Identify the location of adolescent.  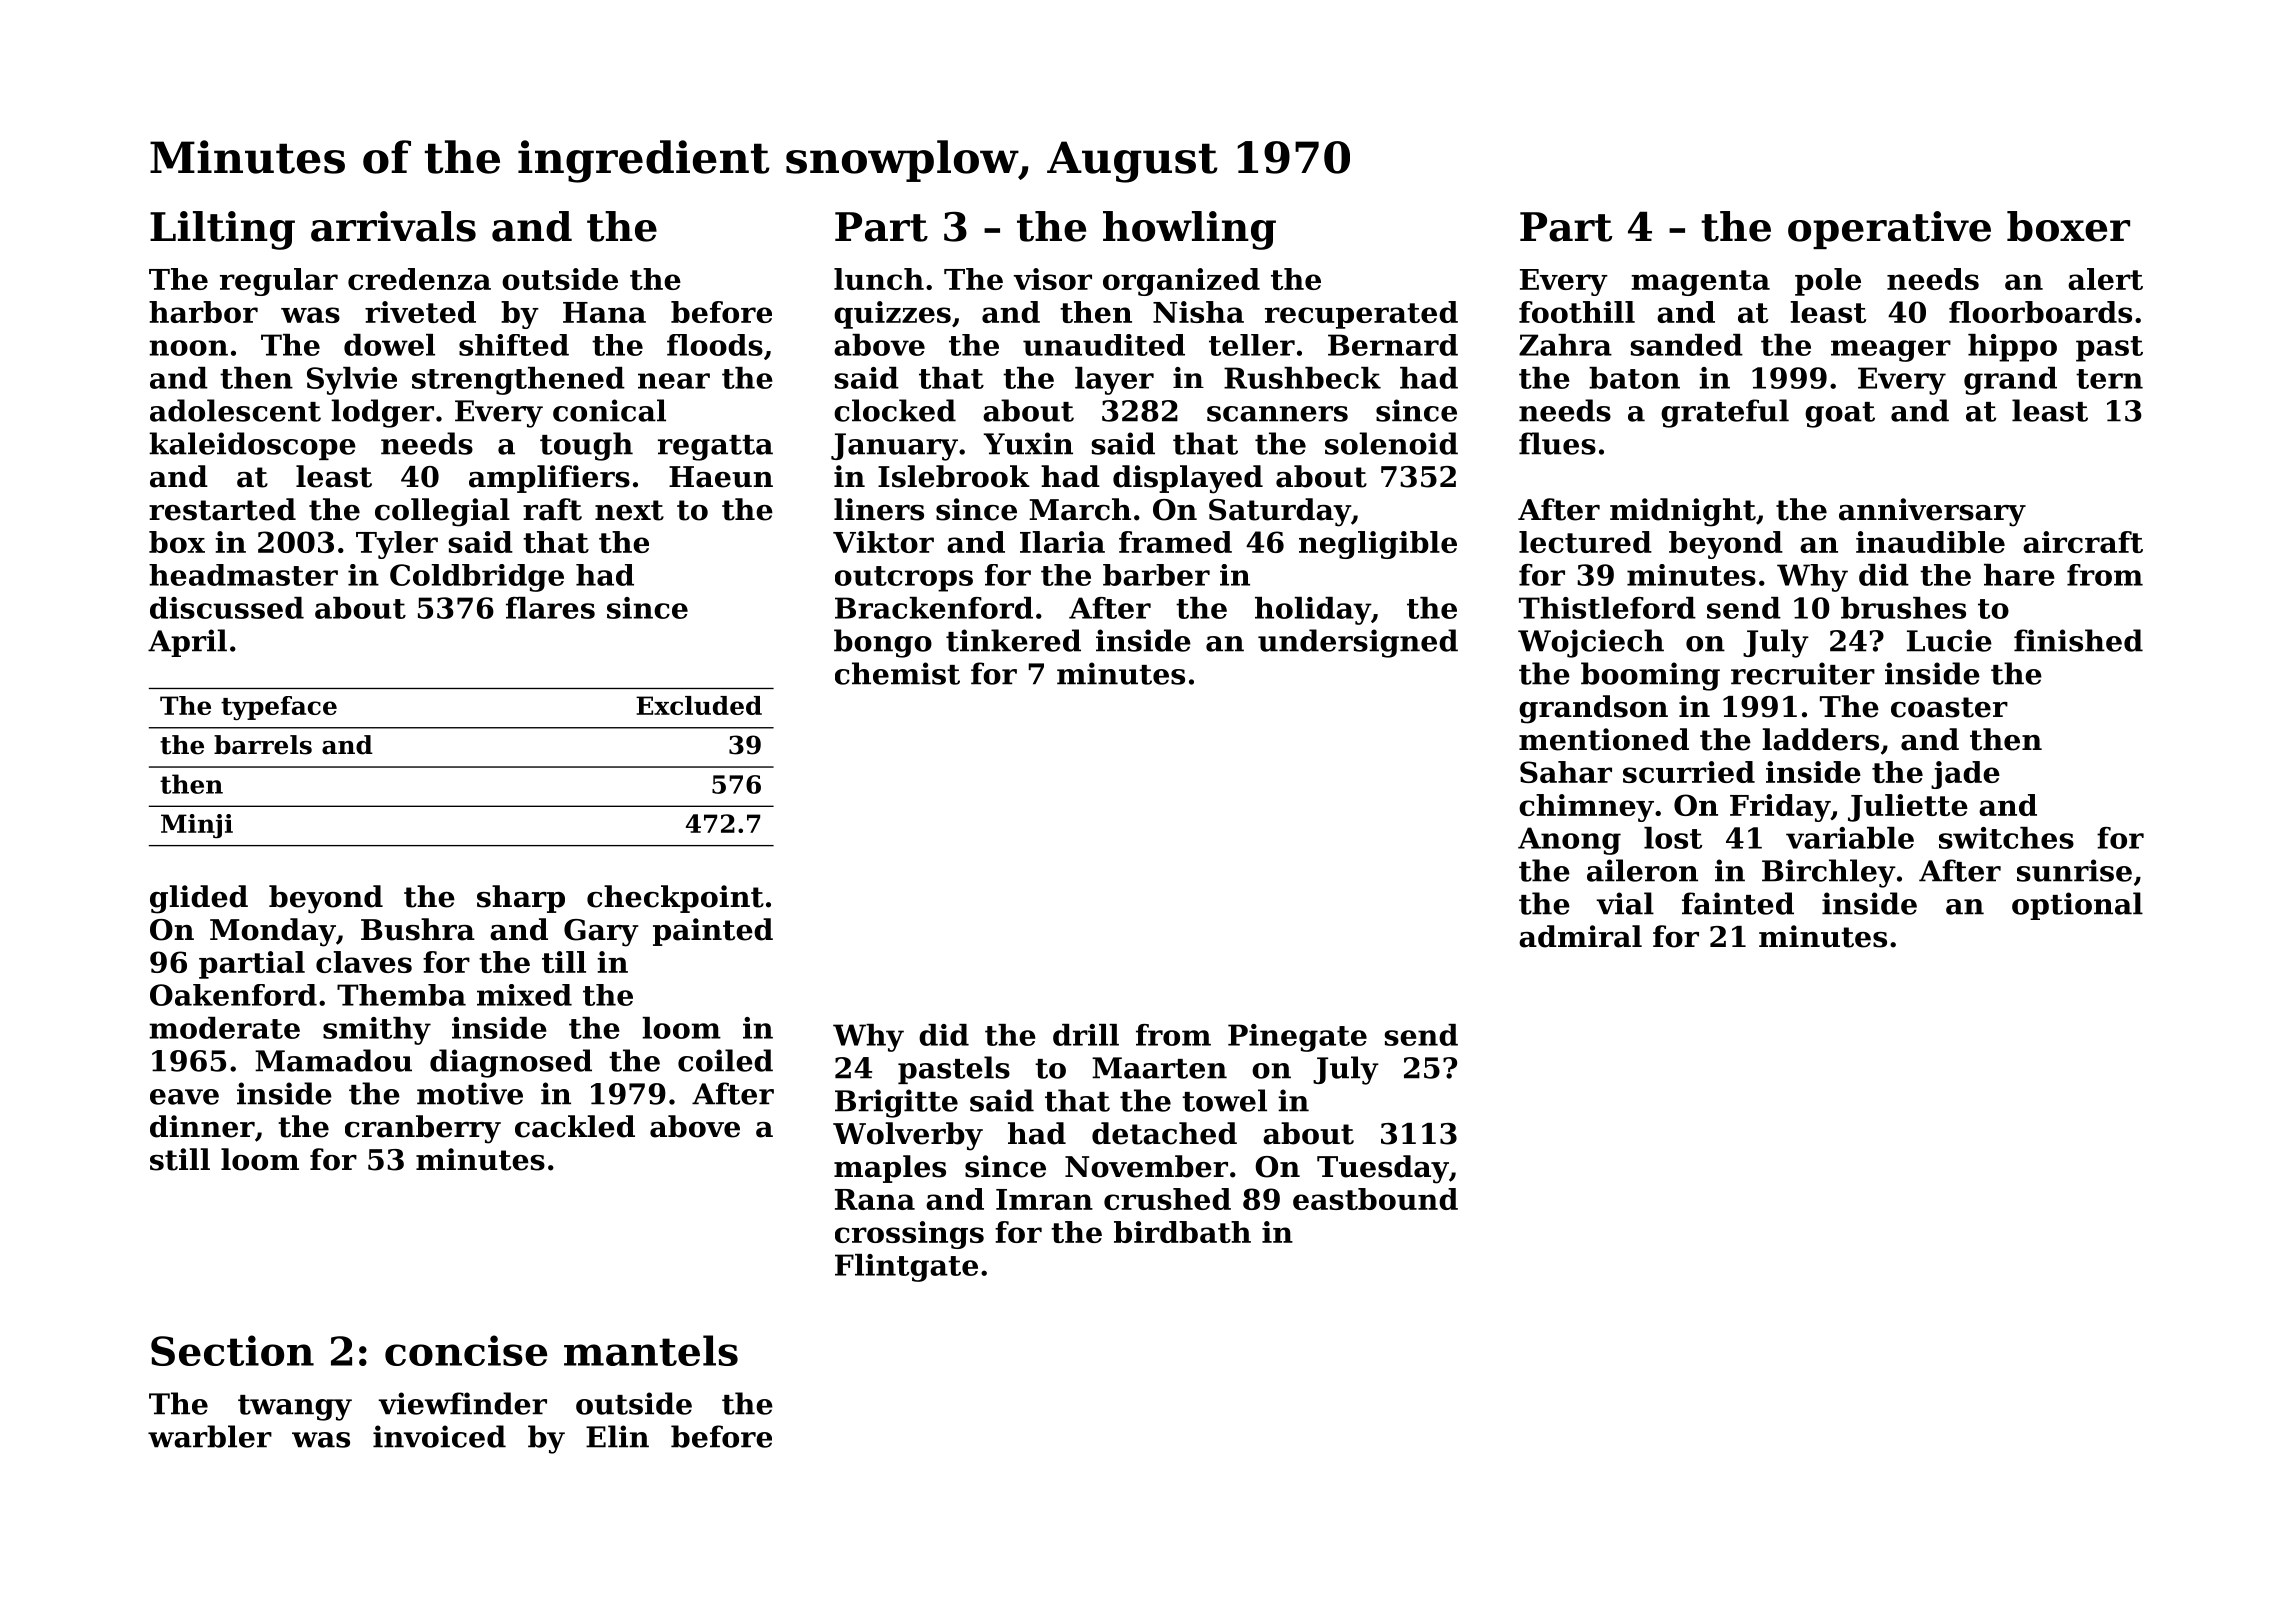
(235, 410).
